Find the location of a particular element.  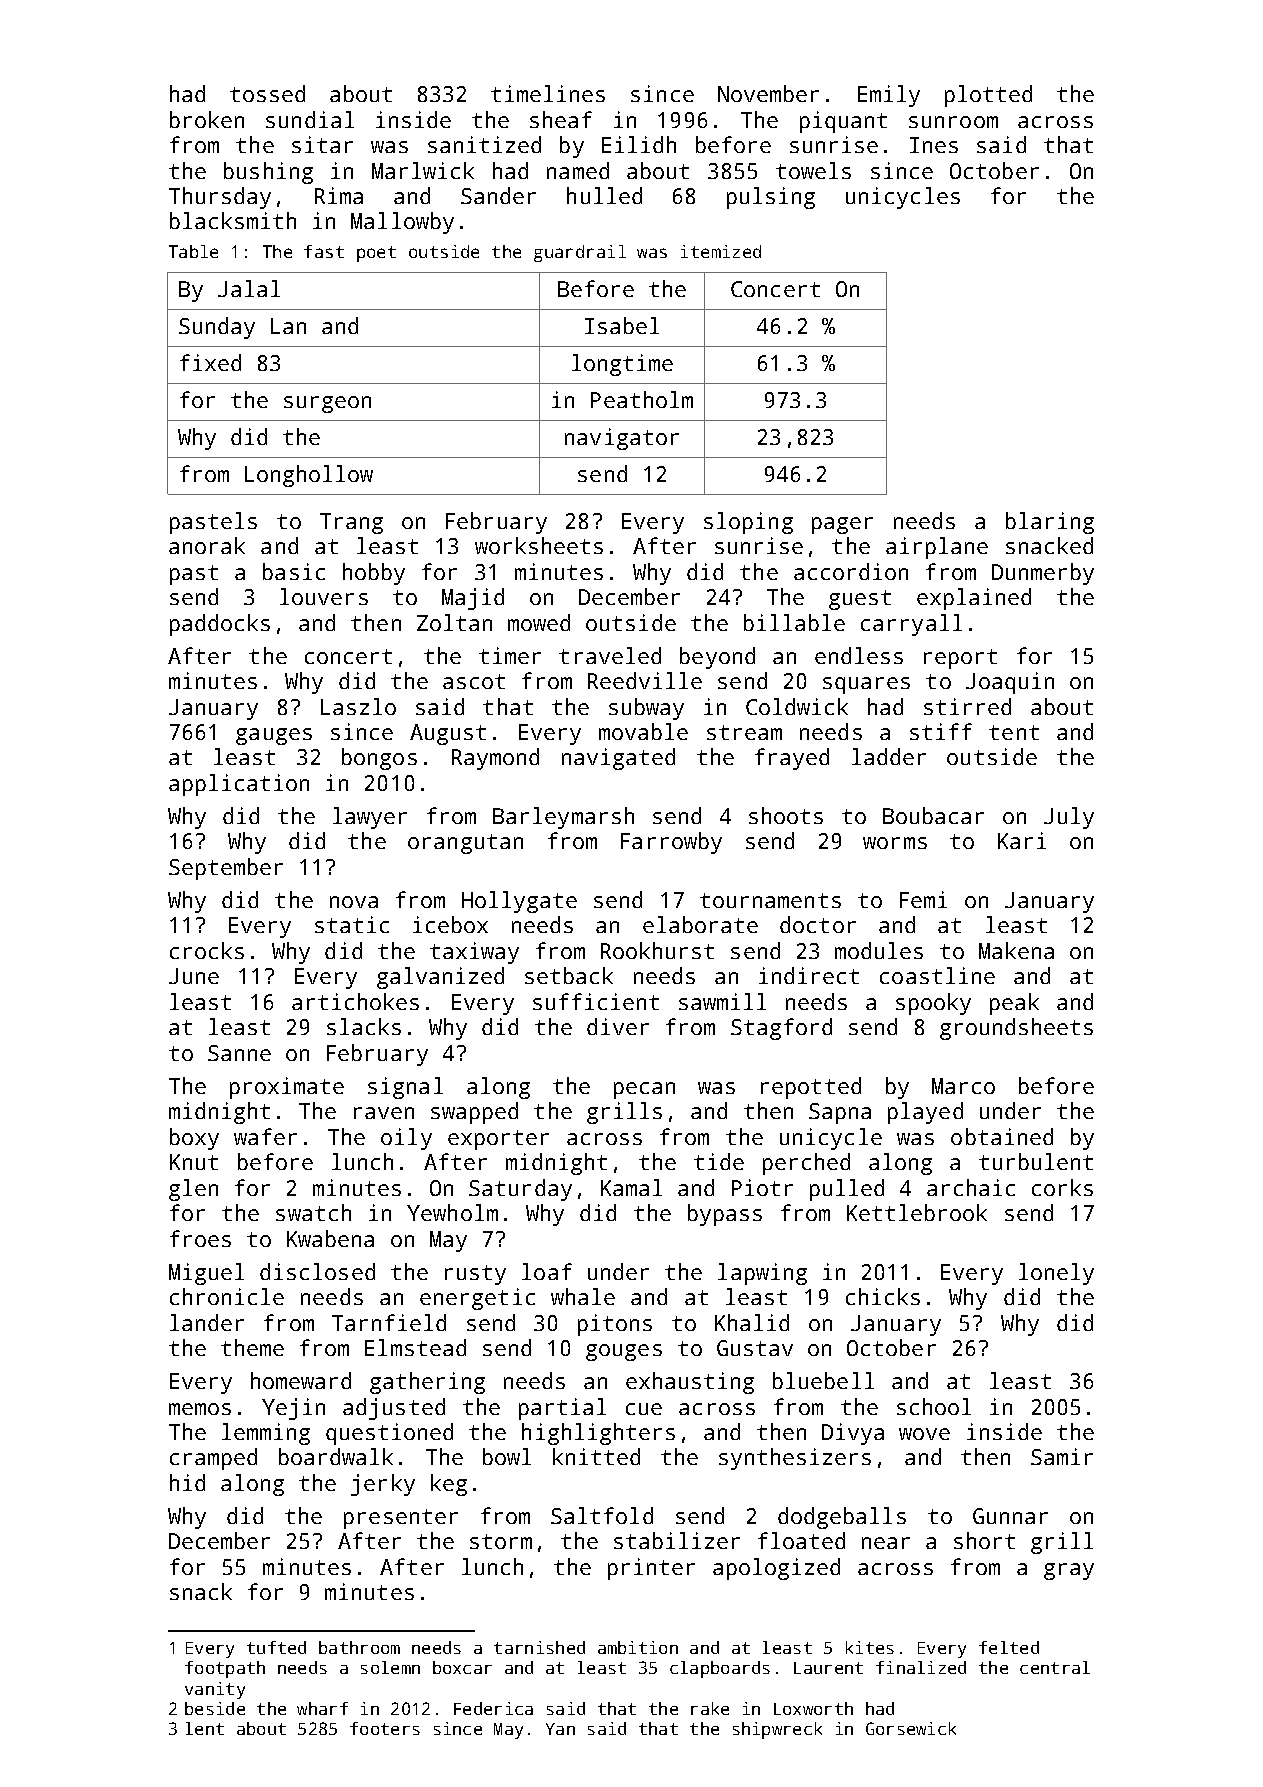

boxcar is located at coordinates (462, 1667).
